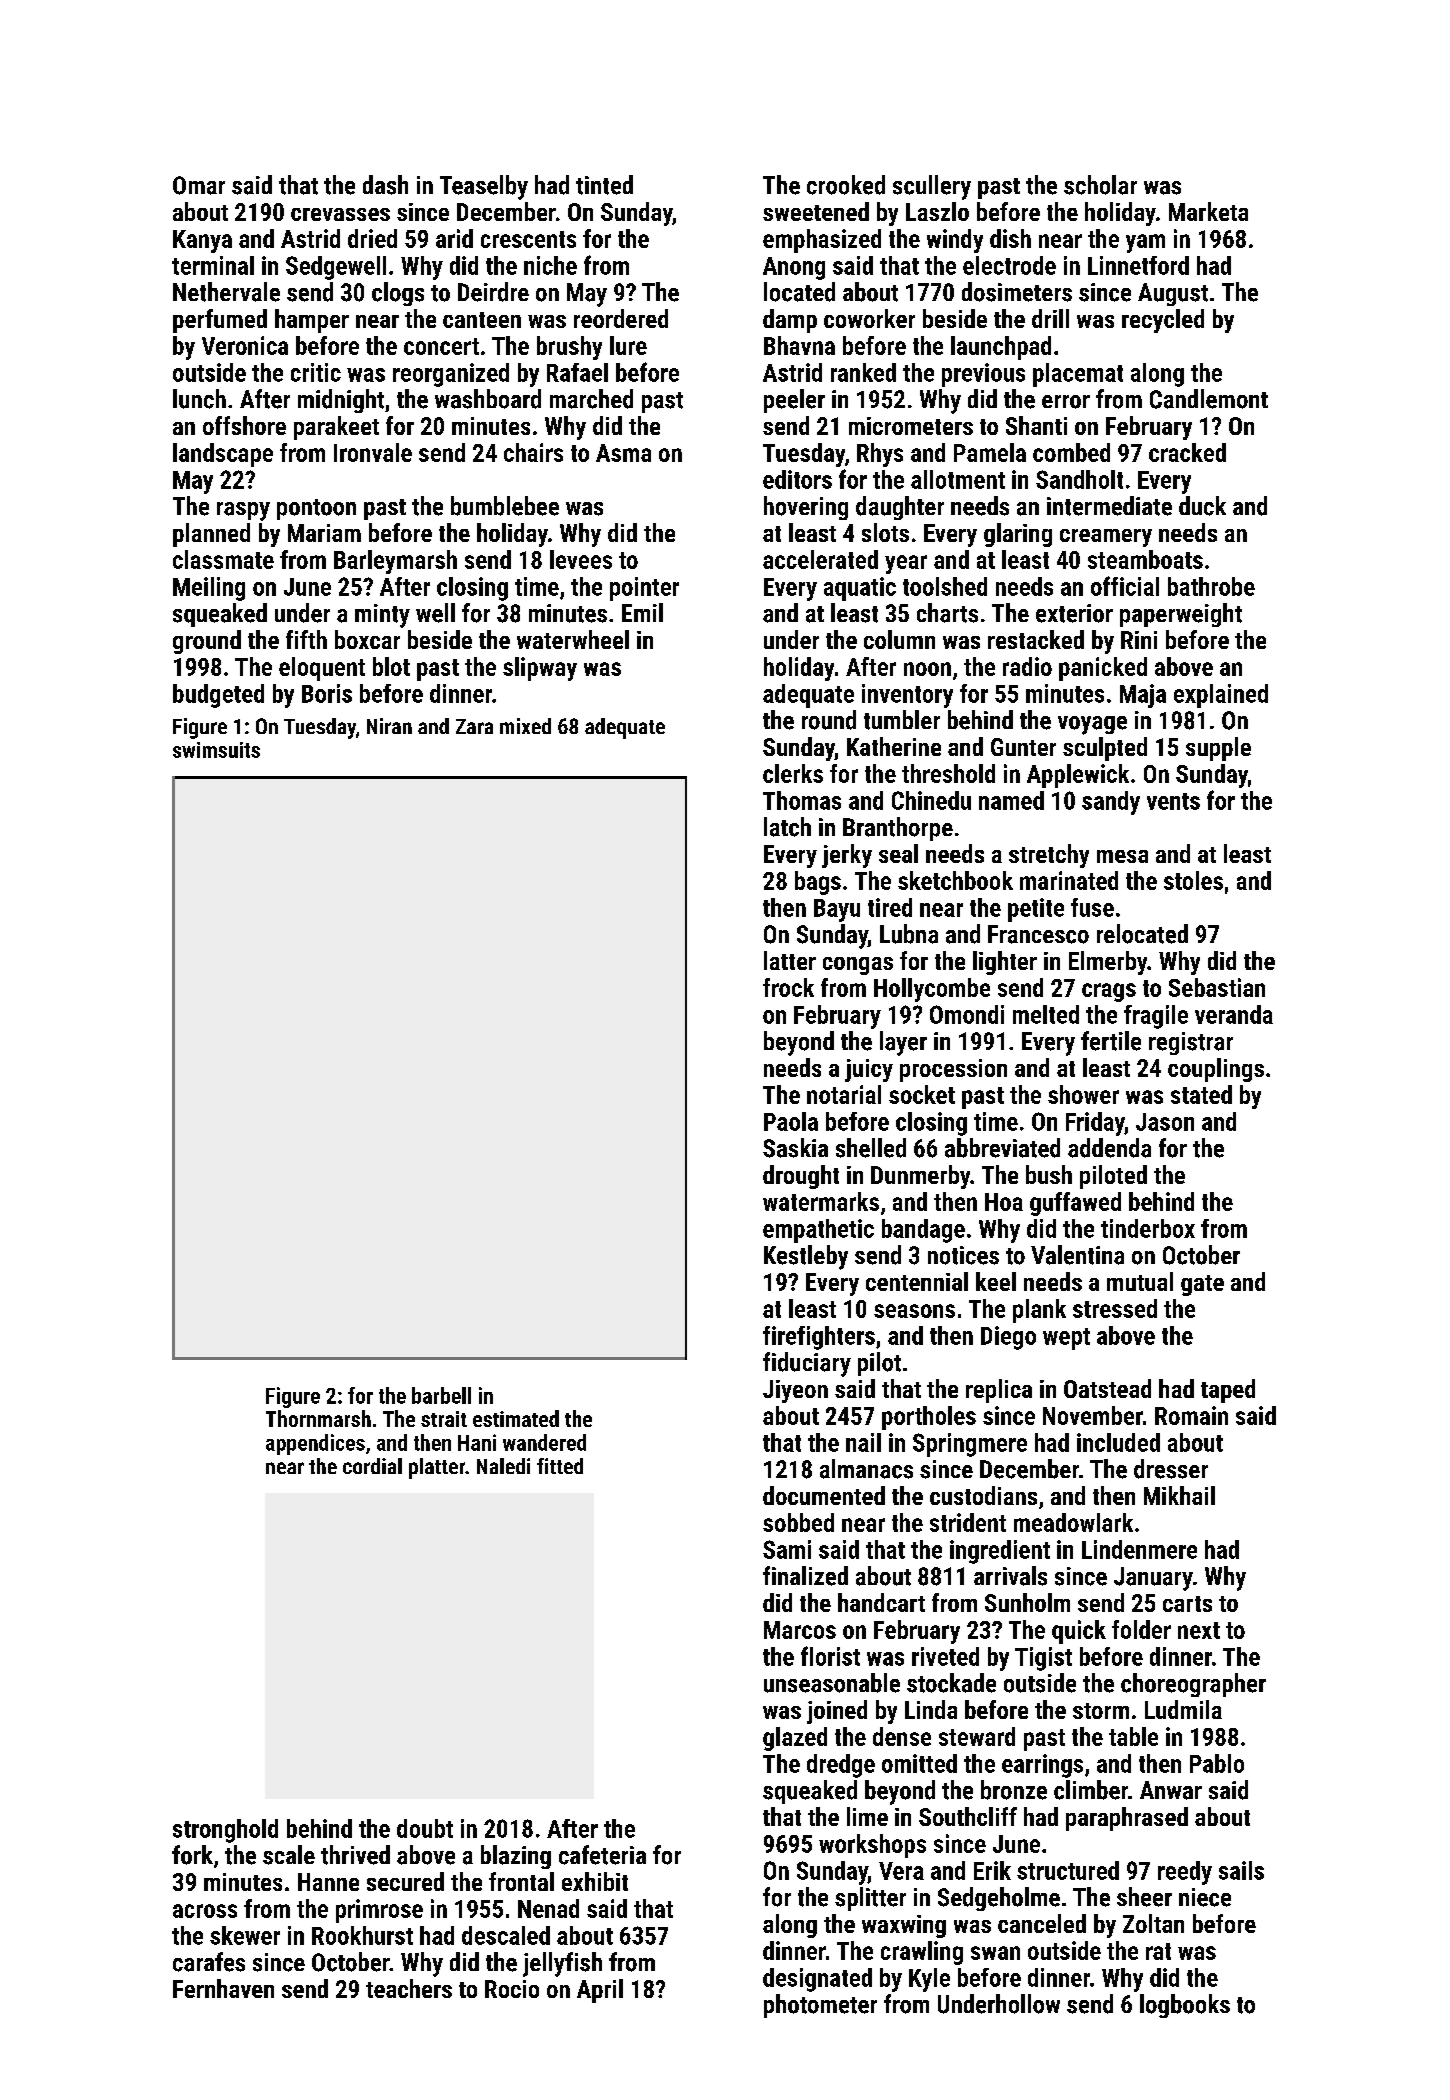 The width and height of the document is (1450, 2100). What do you see at coordinates (945, 586) in the document?
I see `toolshed` at bounding box center [945, 586].
